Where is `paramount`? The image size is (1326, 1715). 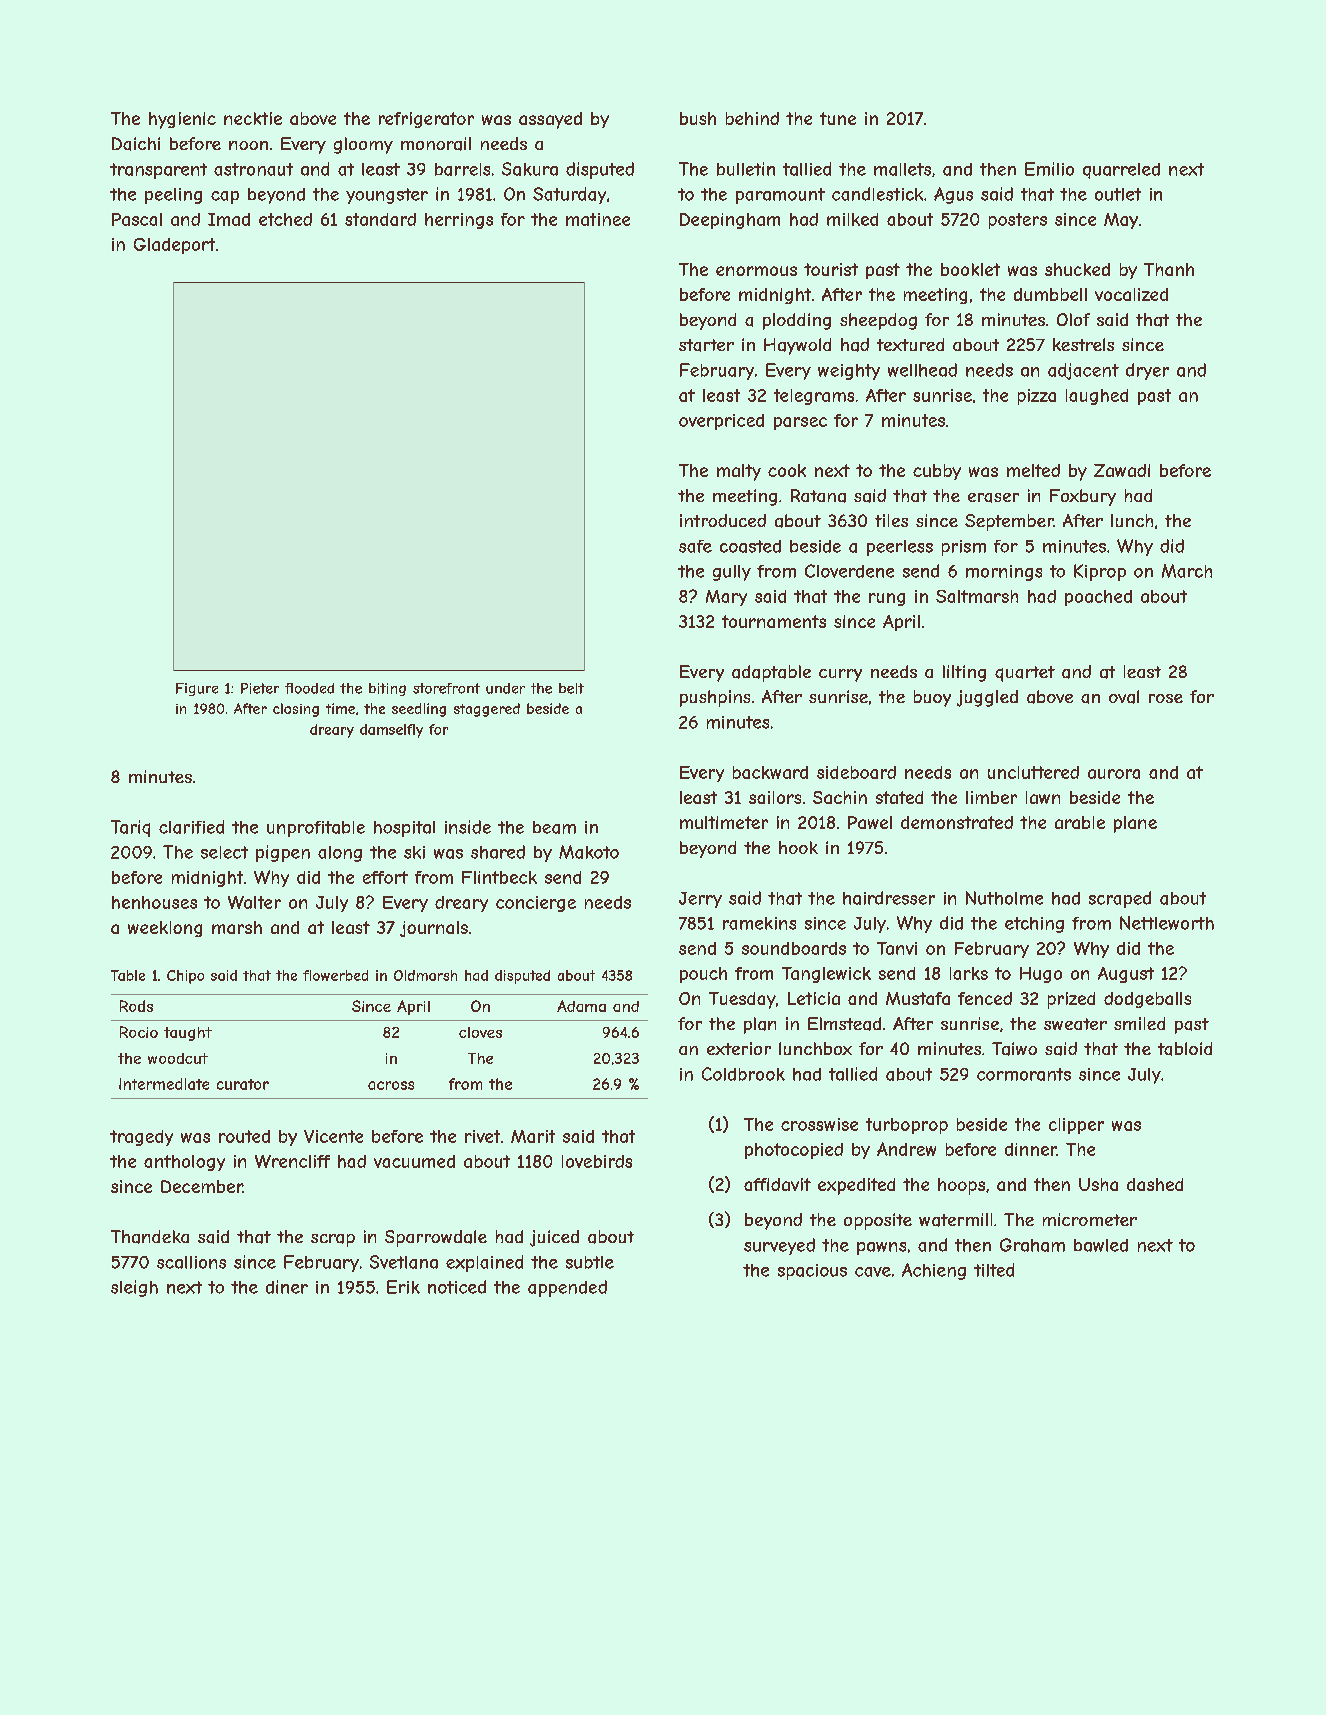
paramount is located at coordinates (780, 196).
